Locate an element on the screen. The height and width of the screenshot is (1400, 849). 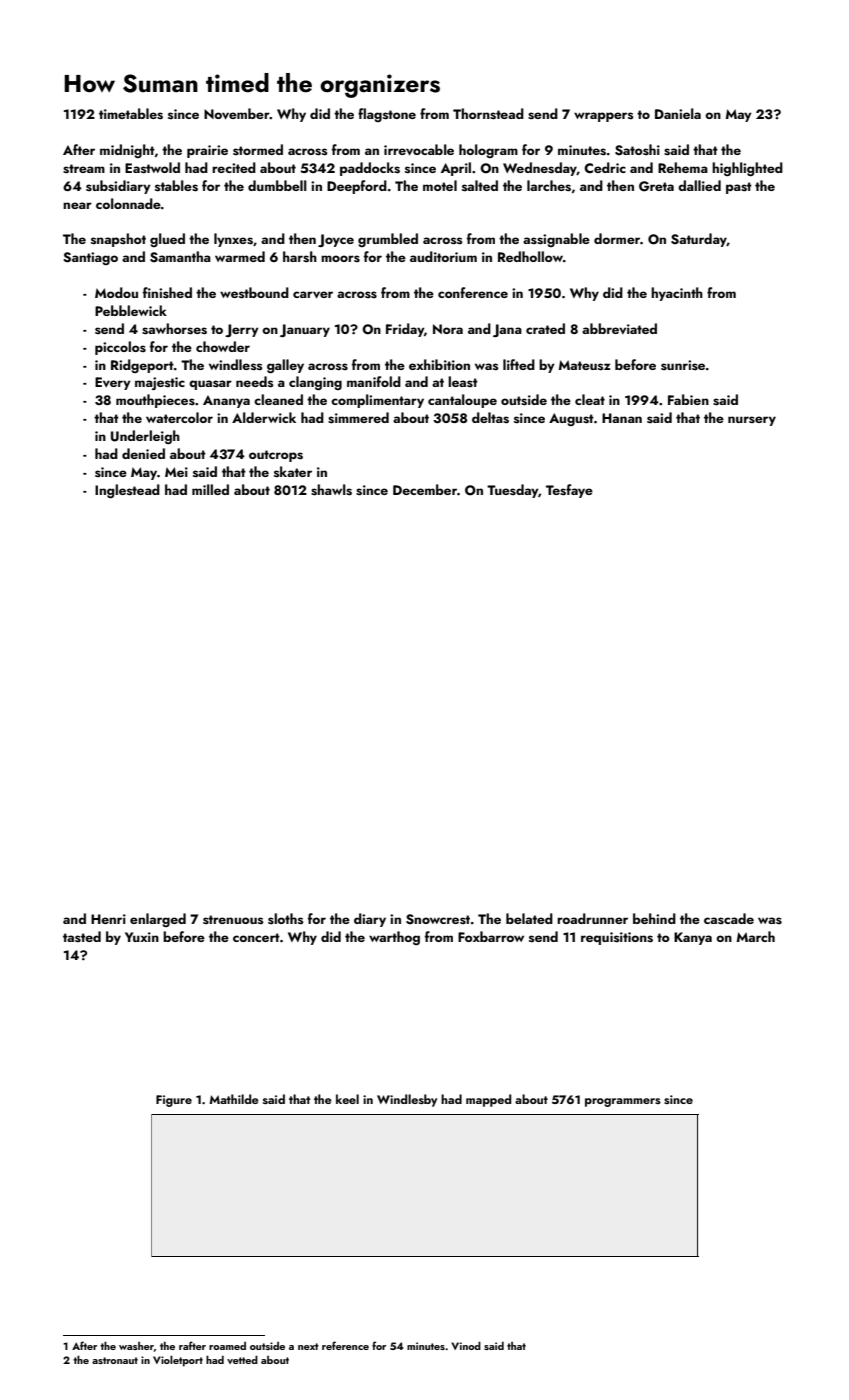
warthog is located at coordinates (394, 938).
